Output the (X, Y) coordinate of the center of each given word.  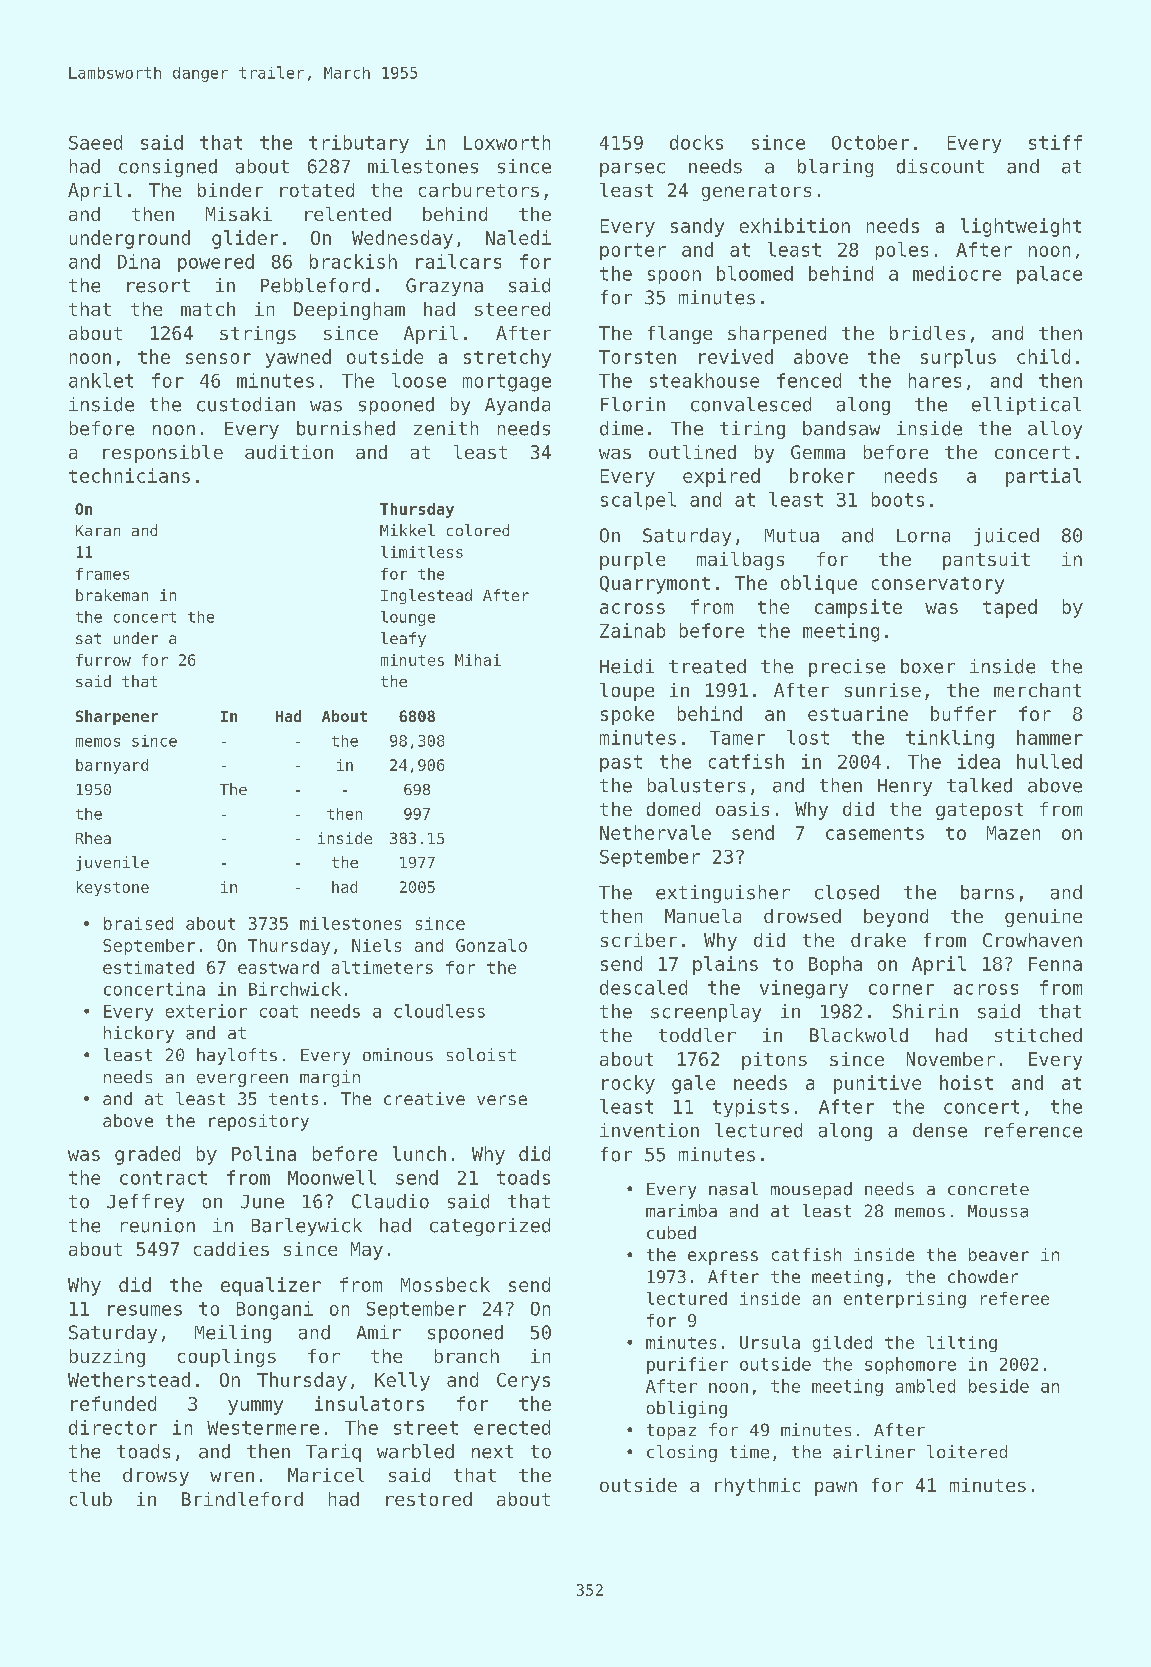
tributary (359, 144)
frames (102, 574)
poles (902, 251)
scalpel (638, 501)
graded (147, 1155)
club (91, 1499)
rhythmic (757, 1487)
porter (633, 251)
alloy (1055, 430)
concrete (988, 1189)
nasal (733, 1189)
